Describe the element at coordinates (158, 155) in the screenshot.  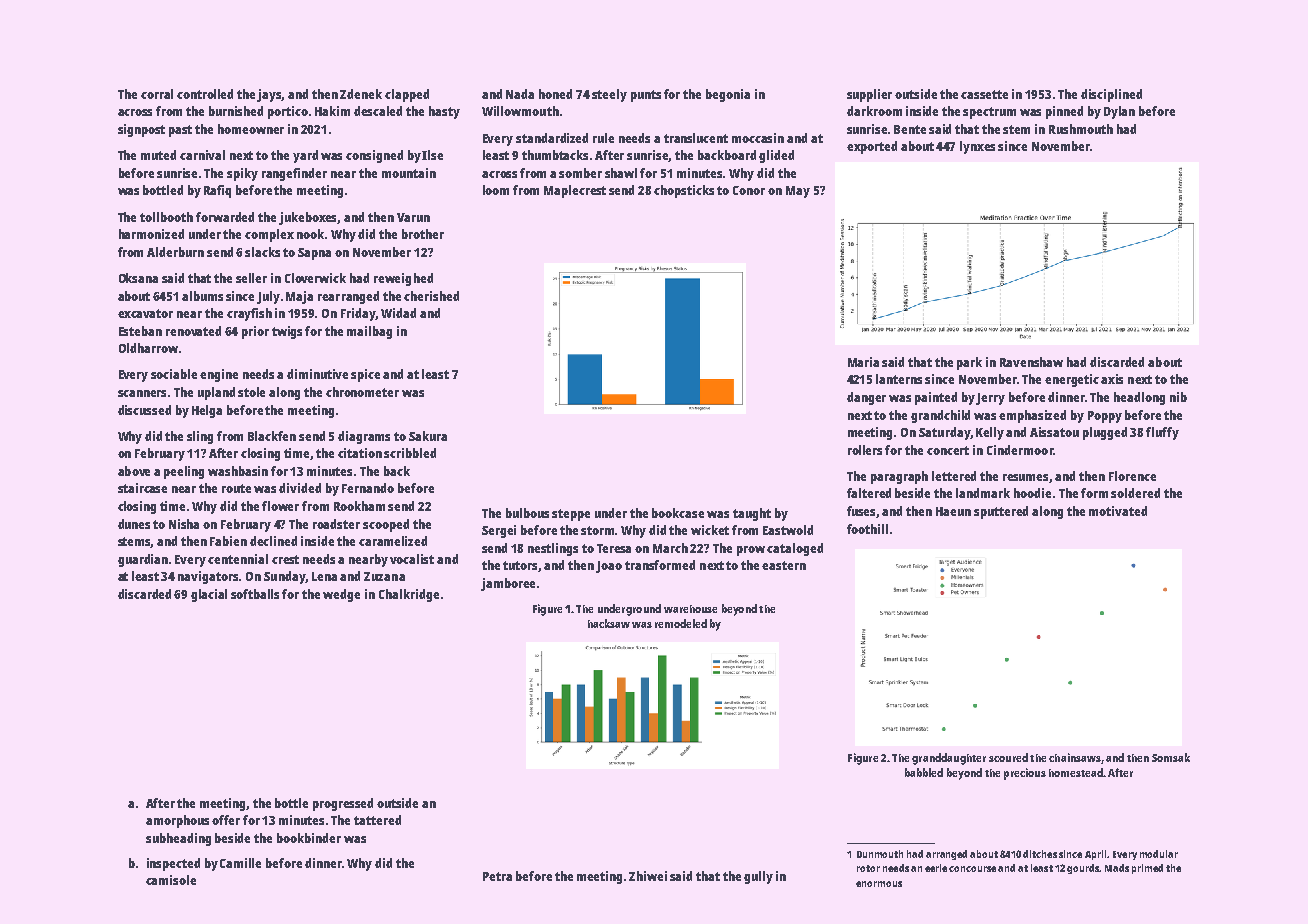
I see `muted` at that location.
